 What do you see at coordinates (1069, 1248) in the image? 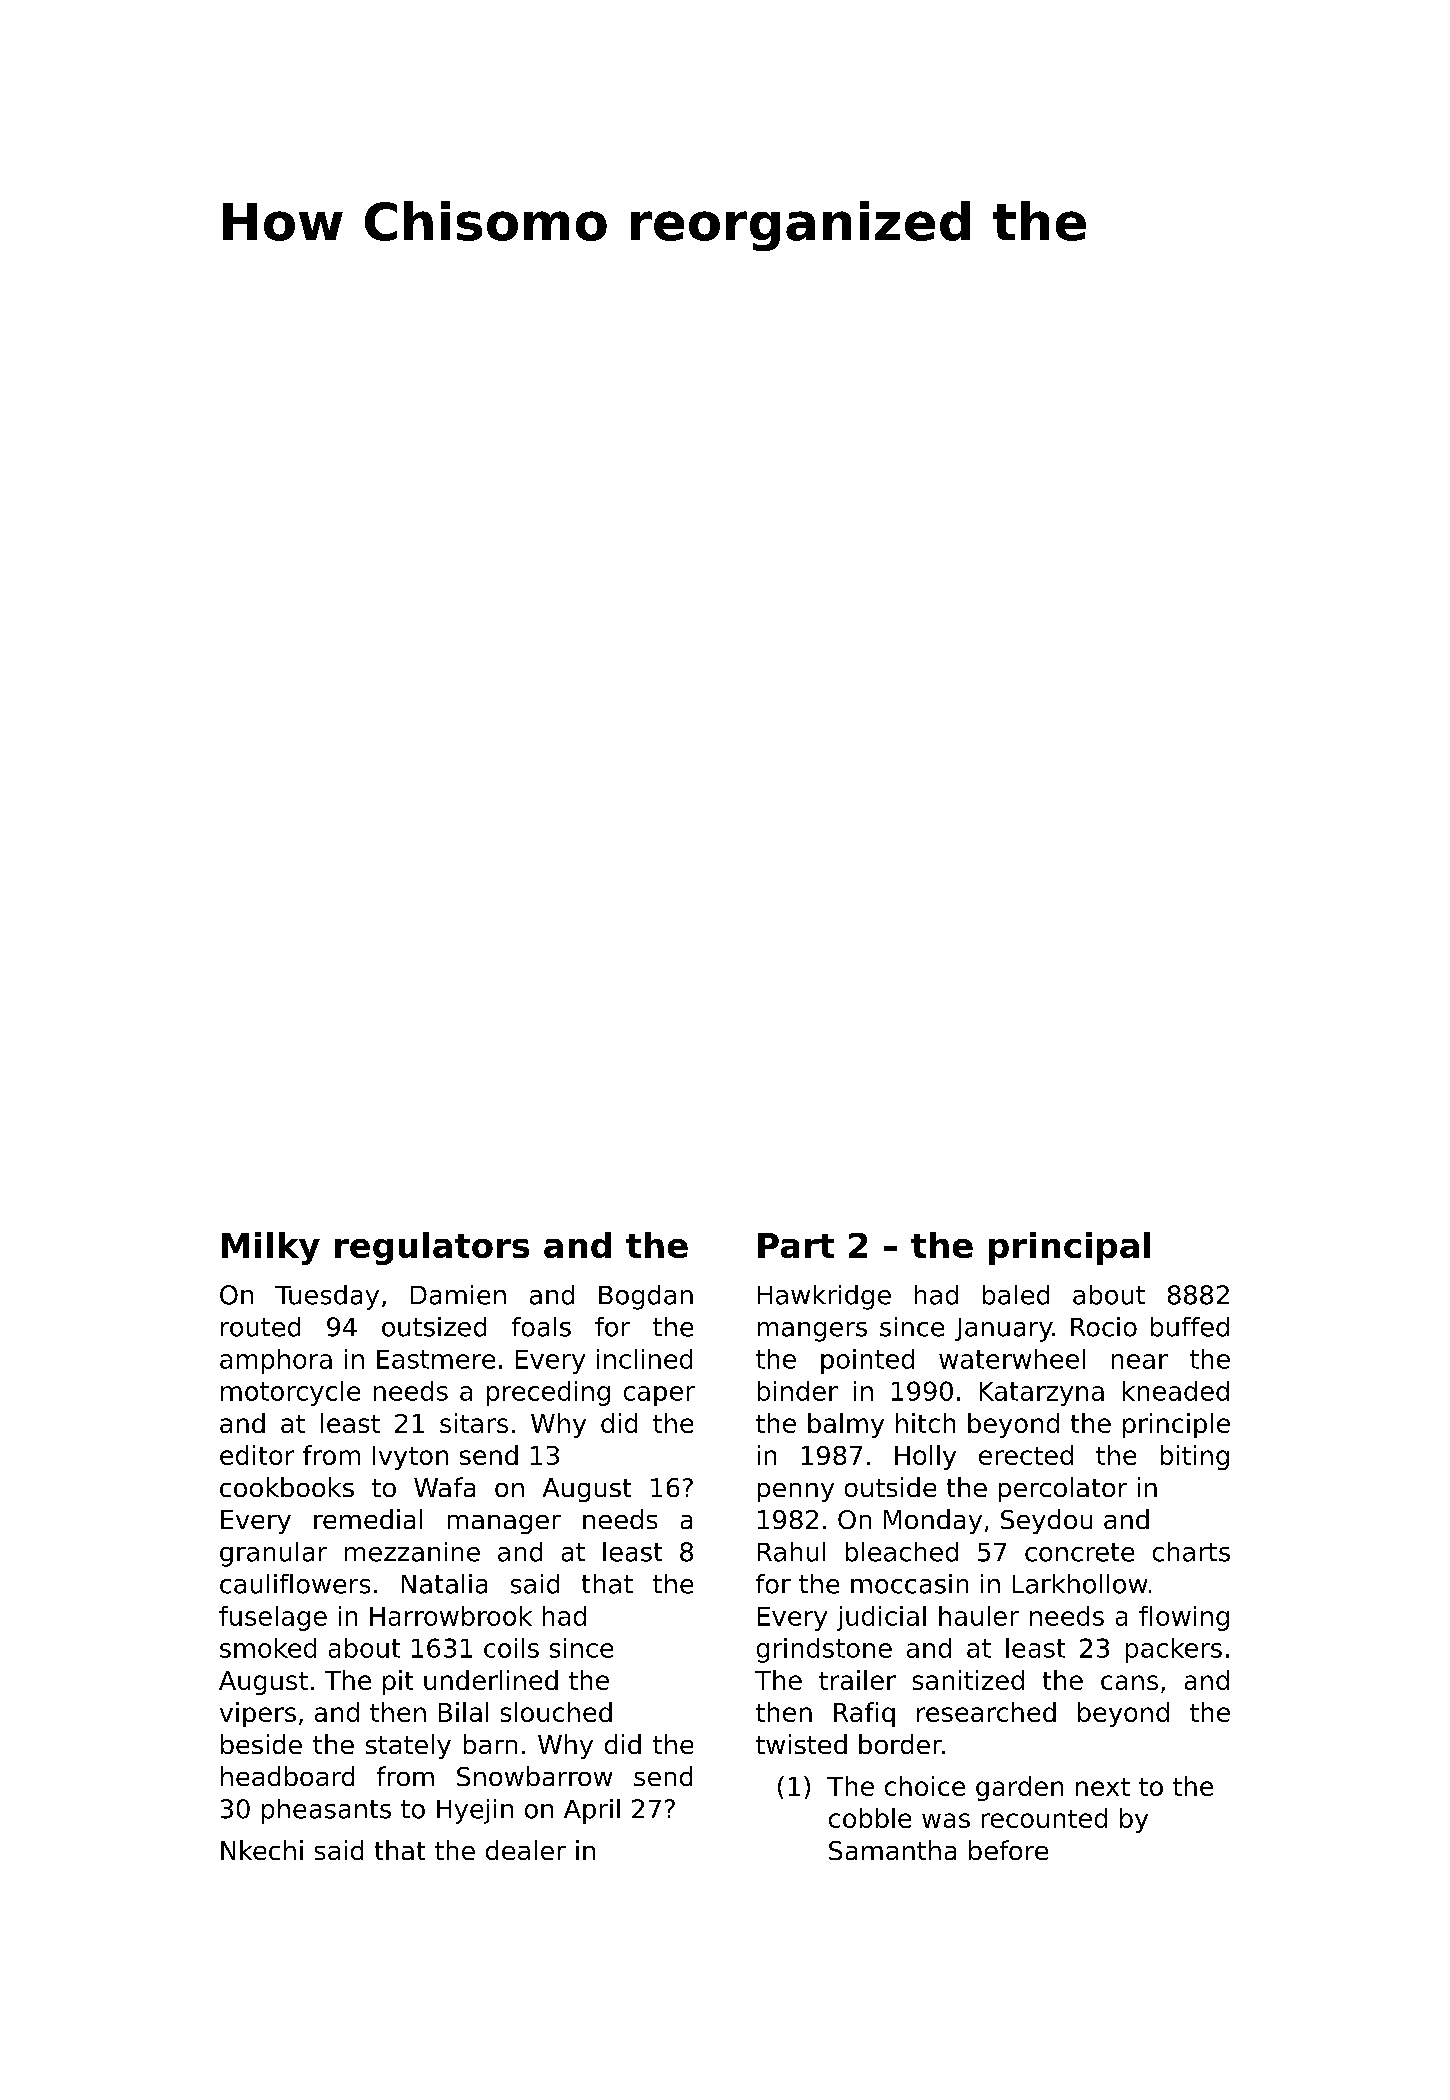
I see `principal` at bounding box center [1069, 1248].
